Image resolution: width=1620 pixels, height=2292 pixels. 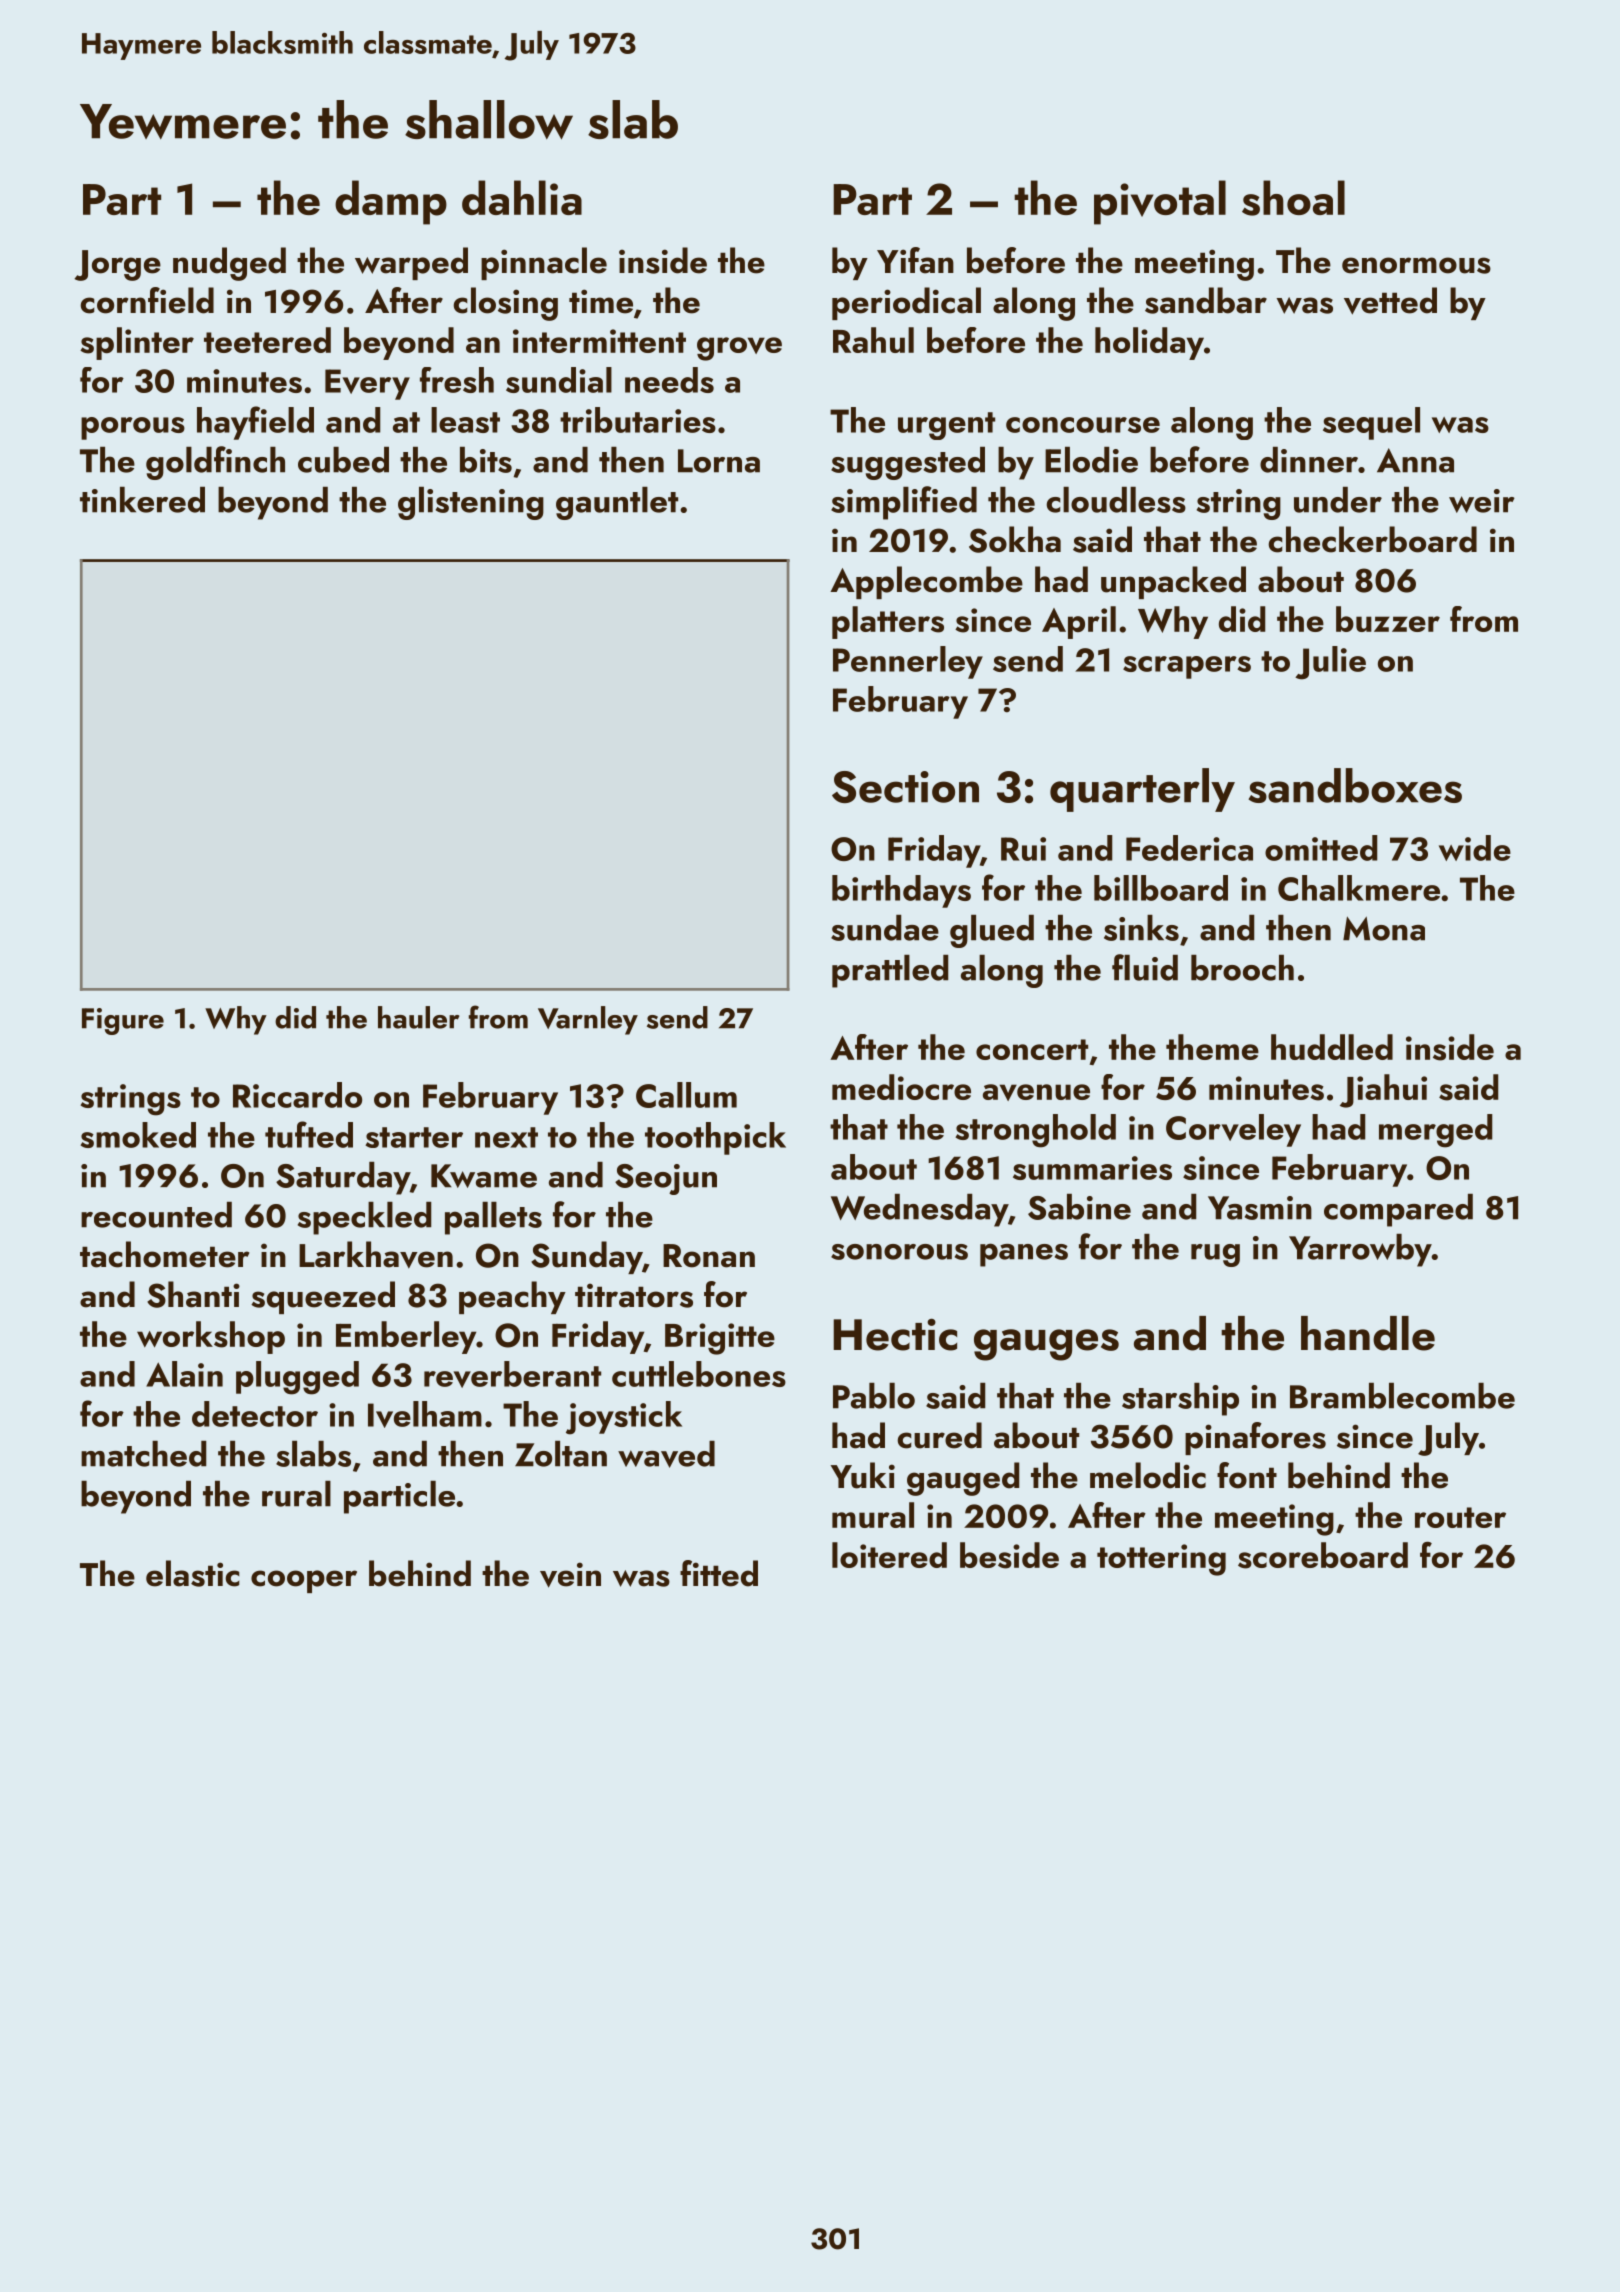 I want to click on warped, so click(x=411, y=263).
